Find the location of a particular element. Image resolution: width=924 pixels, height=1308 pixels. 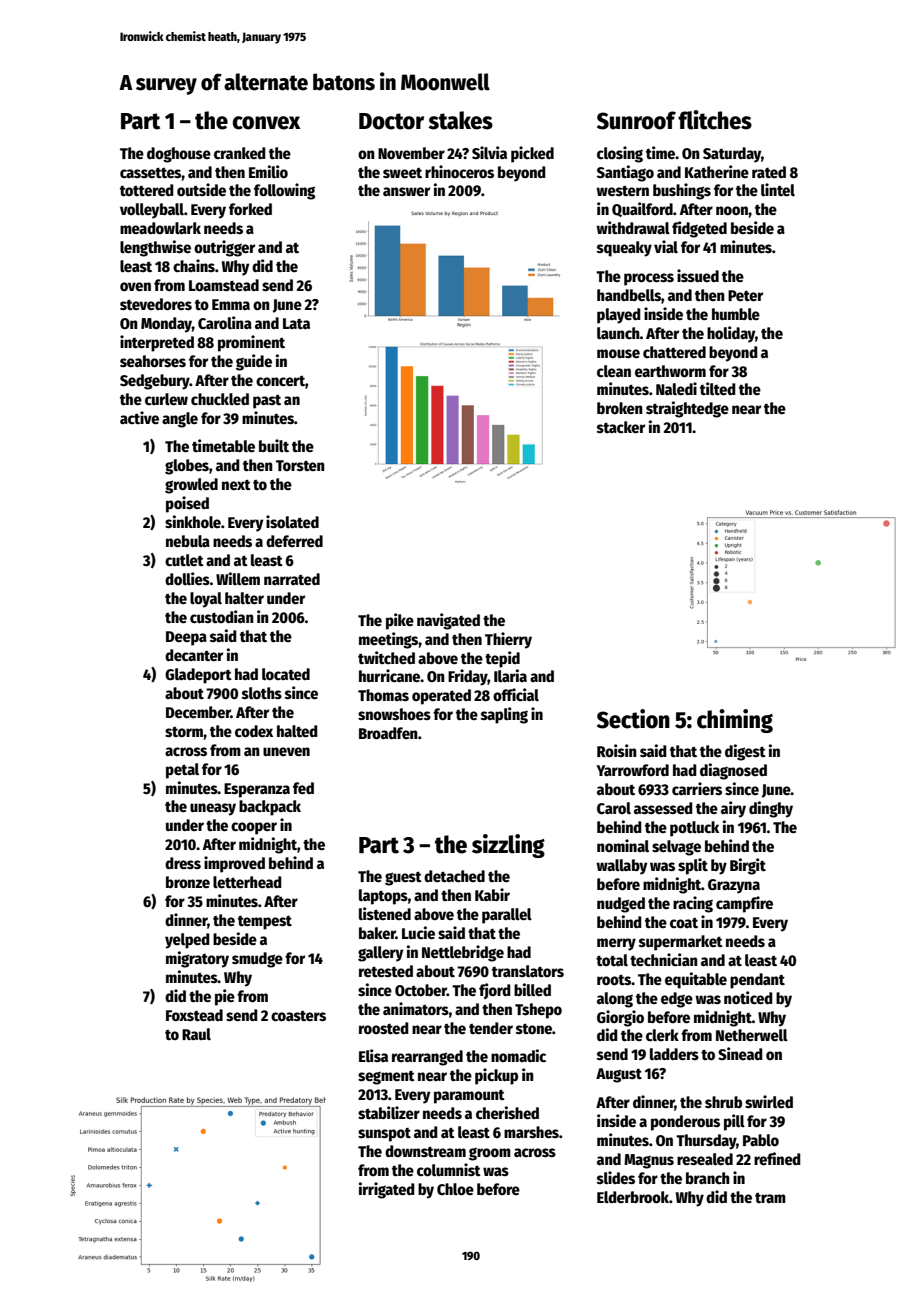

cassettes is located at coordinates (151, 173).
